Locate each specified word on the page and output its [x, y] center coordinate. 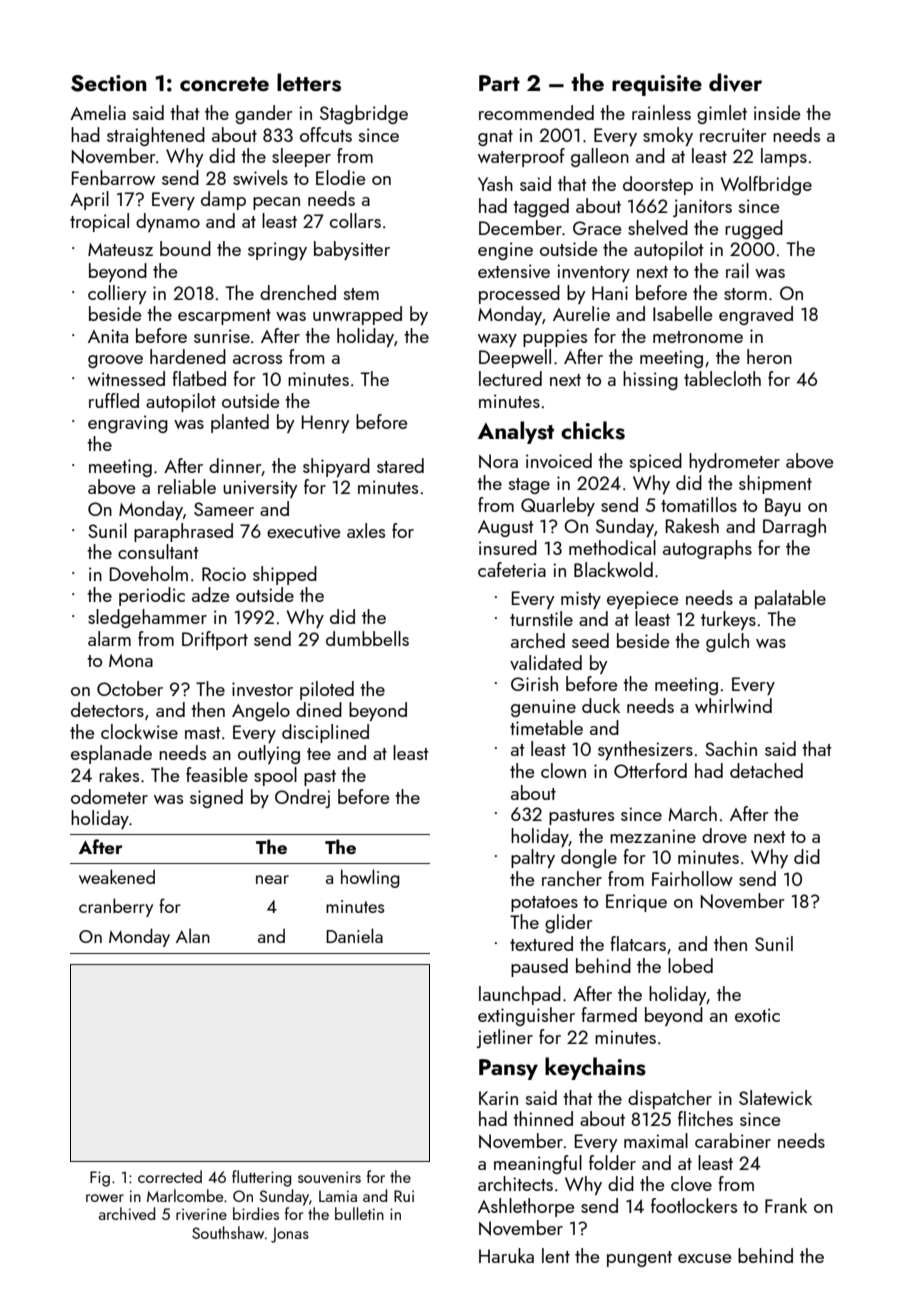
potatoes [544, 904]
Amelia [98, 112]
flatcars [638, 943]
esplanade [111, 754]
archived [127, 1213]
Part [499, 83]
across [257, 359]
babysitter [352, 250]
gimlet [722, 114]
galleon [600, 157]
